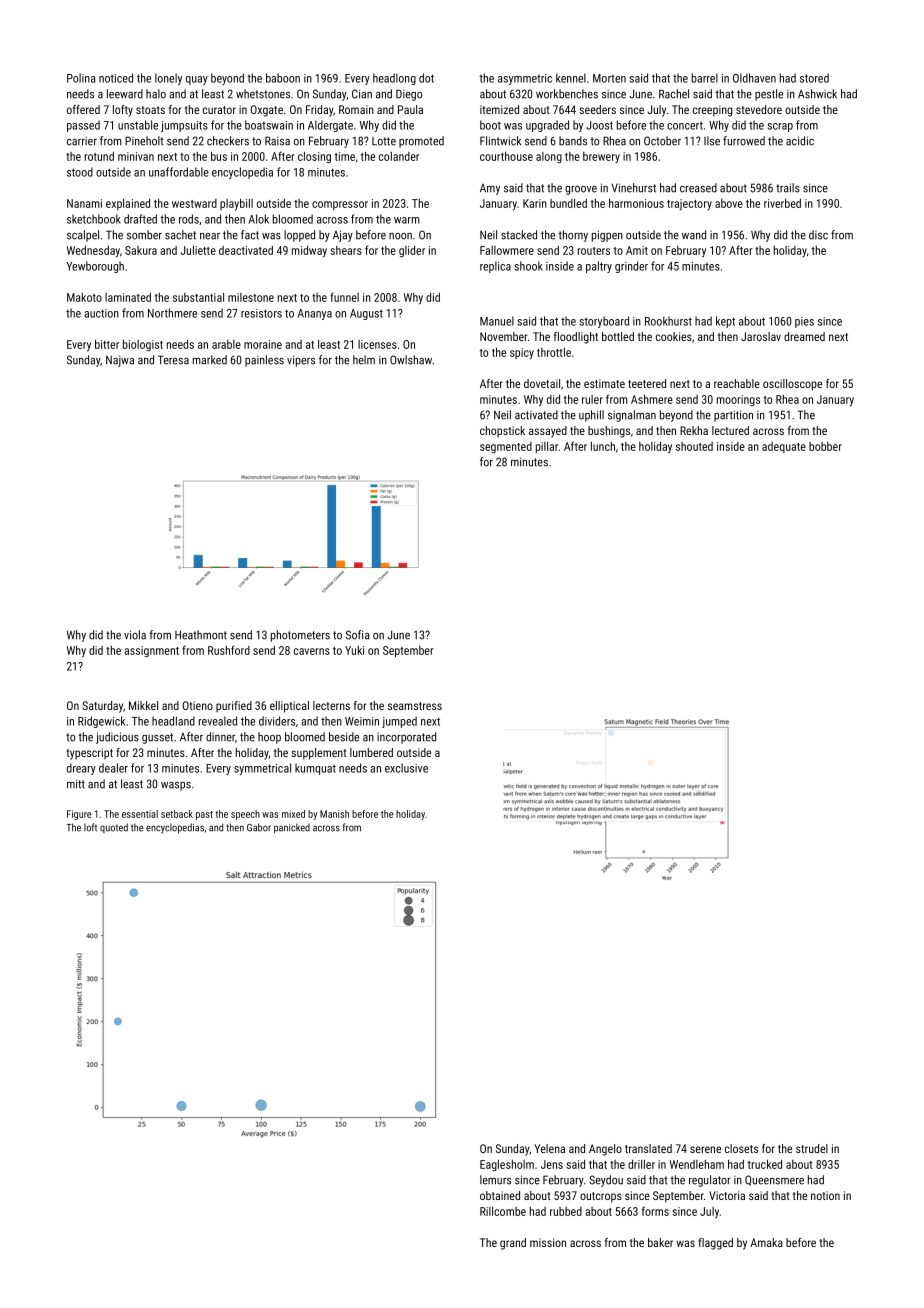  I want to click on mission, so click(548, 1242).
